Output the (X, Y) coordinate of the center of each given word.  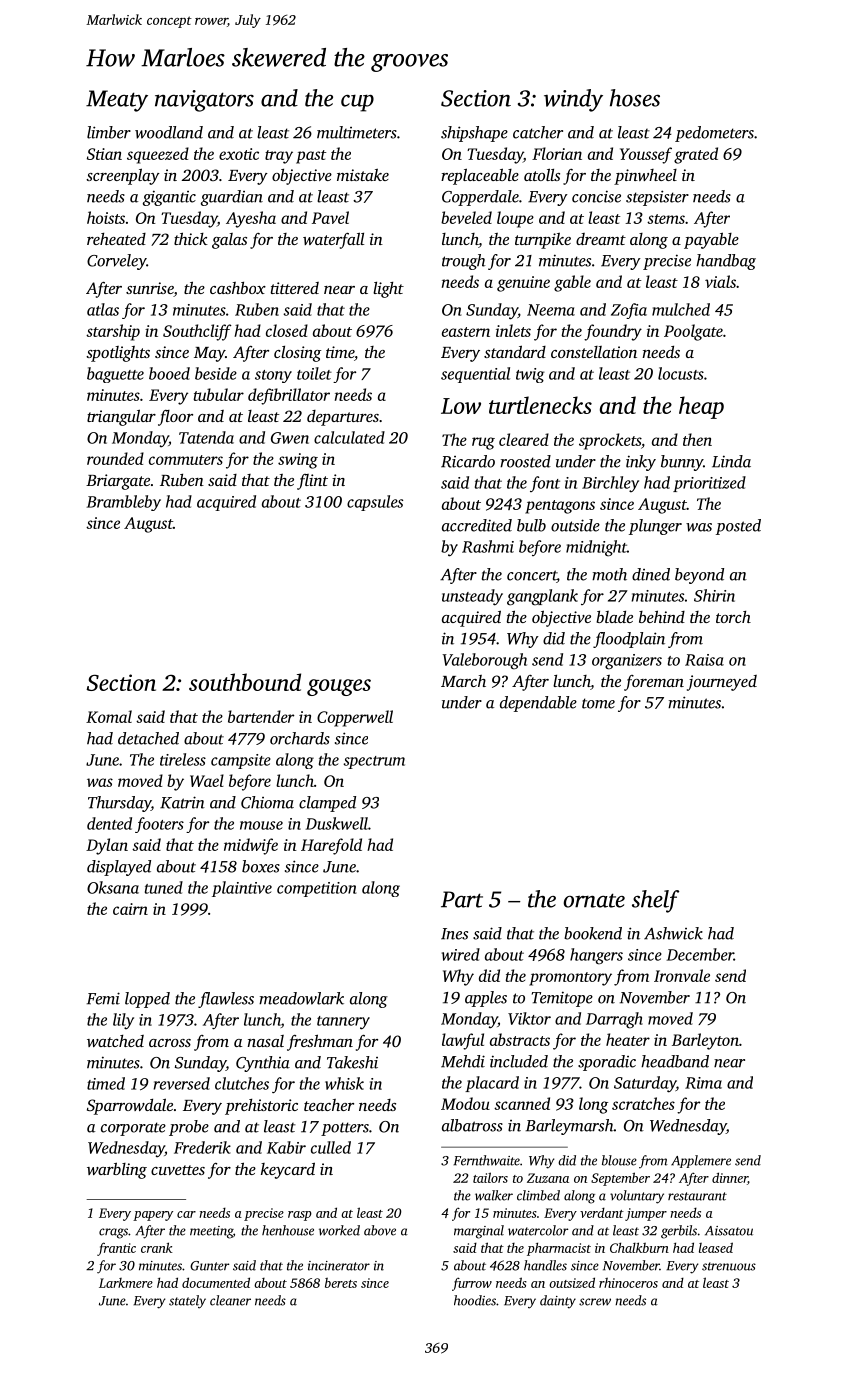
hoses (635, 98)
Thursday (119, 804)
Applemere (701, 1161)
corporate (133, 1129)
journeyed (722, 683)
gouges (339, 687)
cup (357, 103)
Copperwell (355, 718)
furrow (472, 1284)
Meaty (117, 101)
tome (598, 703)
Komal (109, 716)
